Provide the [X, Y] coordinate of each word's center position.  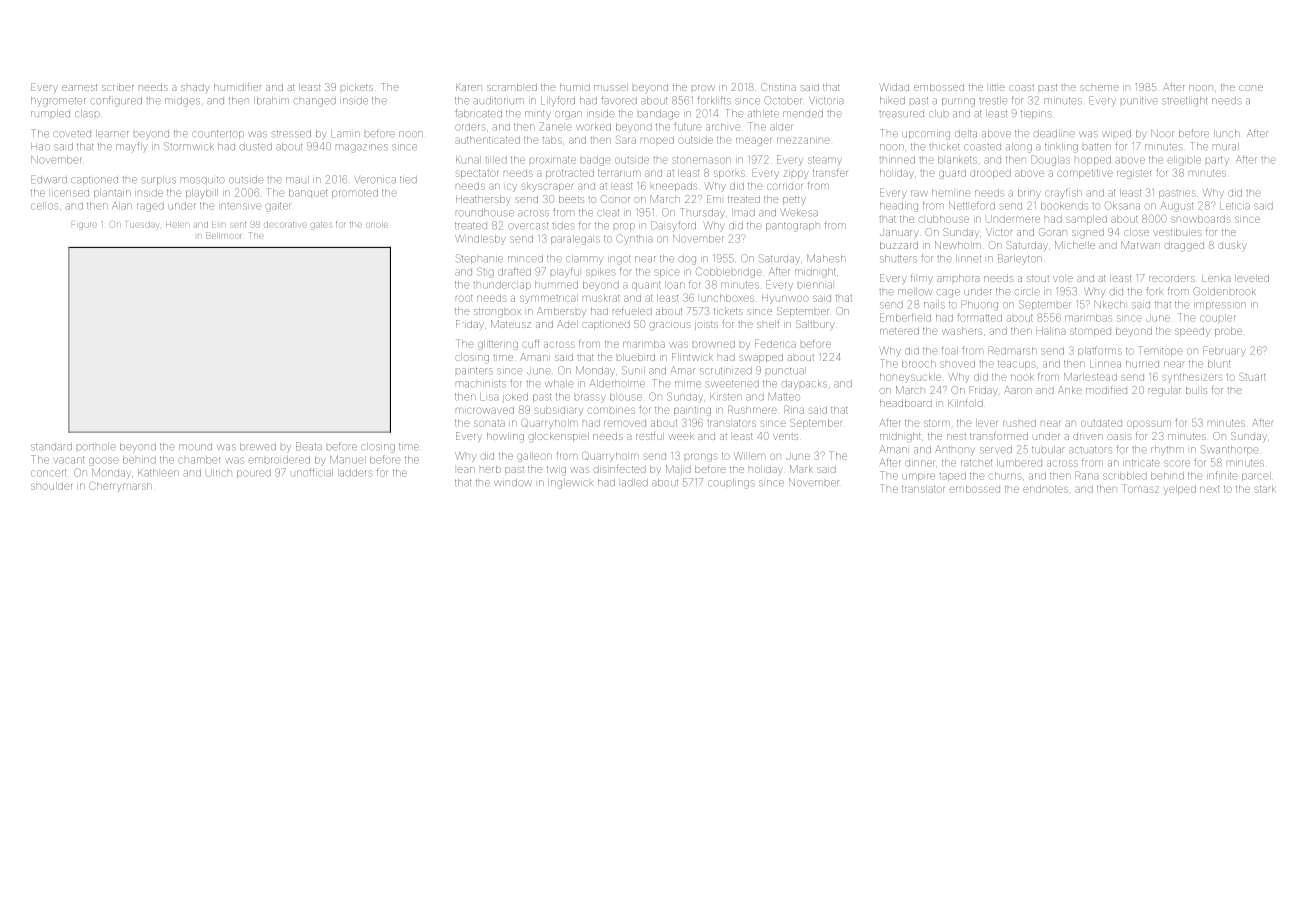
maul [297, 180]
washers [962, 331]
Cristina [778, 87]
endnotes [1045, 489]
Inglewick [571, 484]
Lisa [489, 397]
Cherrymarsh [120, 486]
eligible [1184, 161]
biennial [815, 285]
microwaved [485, 410]
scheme [1099, 88]
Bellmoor [223, 235]
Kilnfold [965, 403]
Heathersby [483, 200]
